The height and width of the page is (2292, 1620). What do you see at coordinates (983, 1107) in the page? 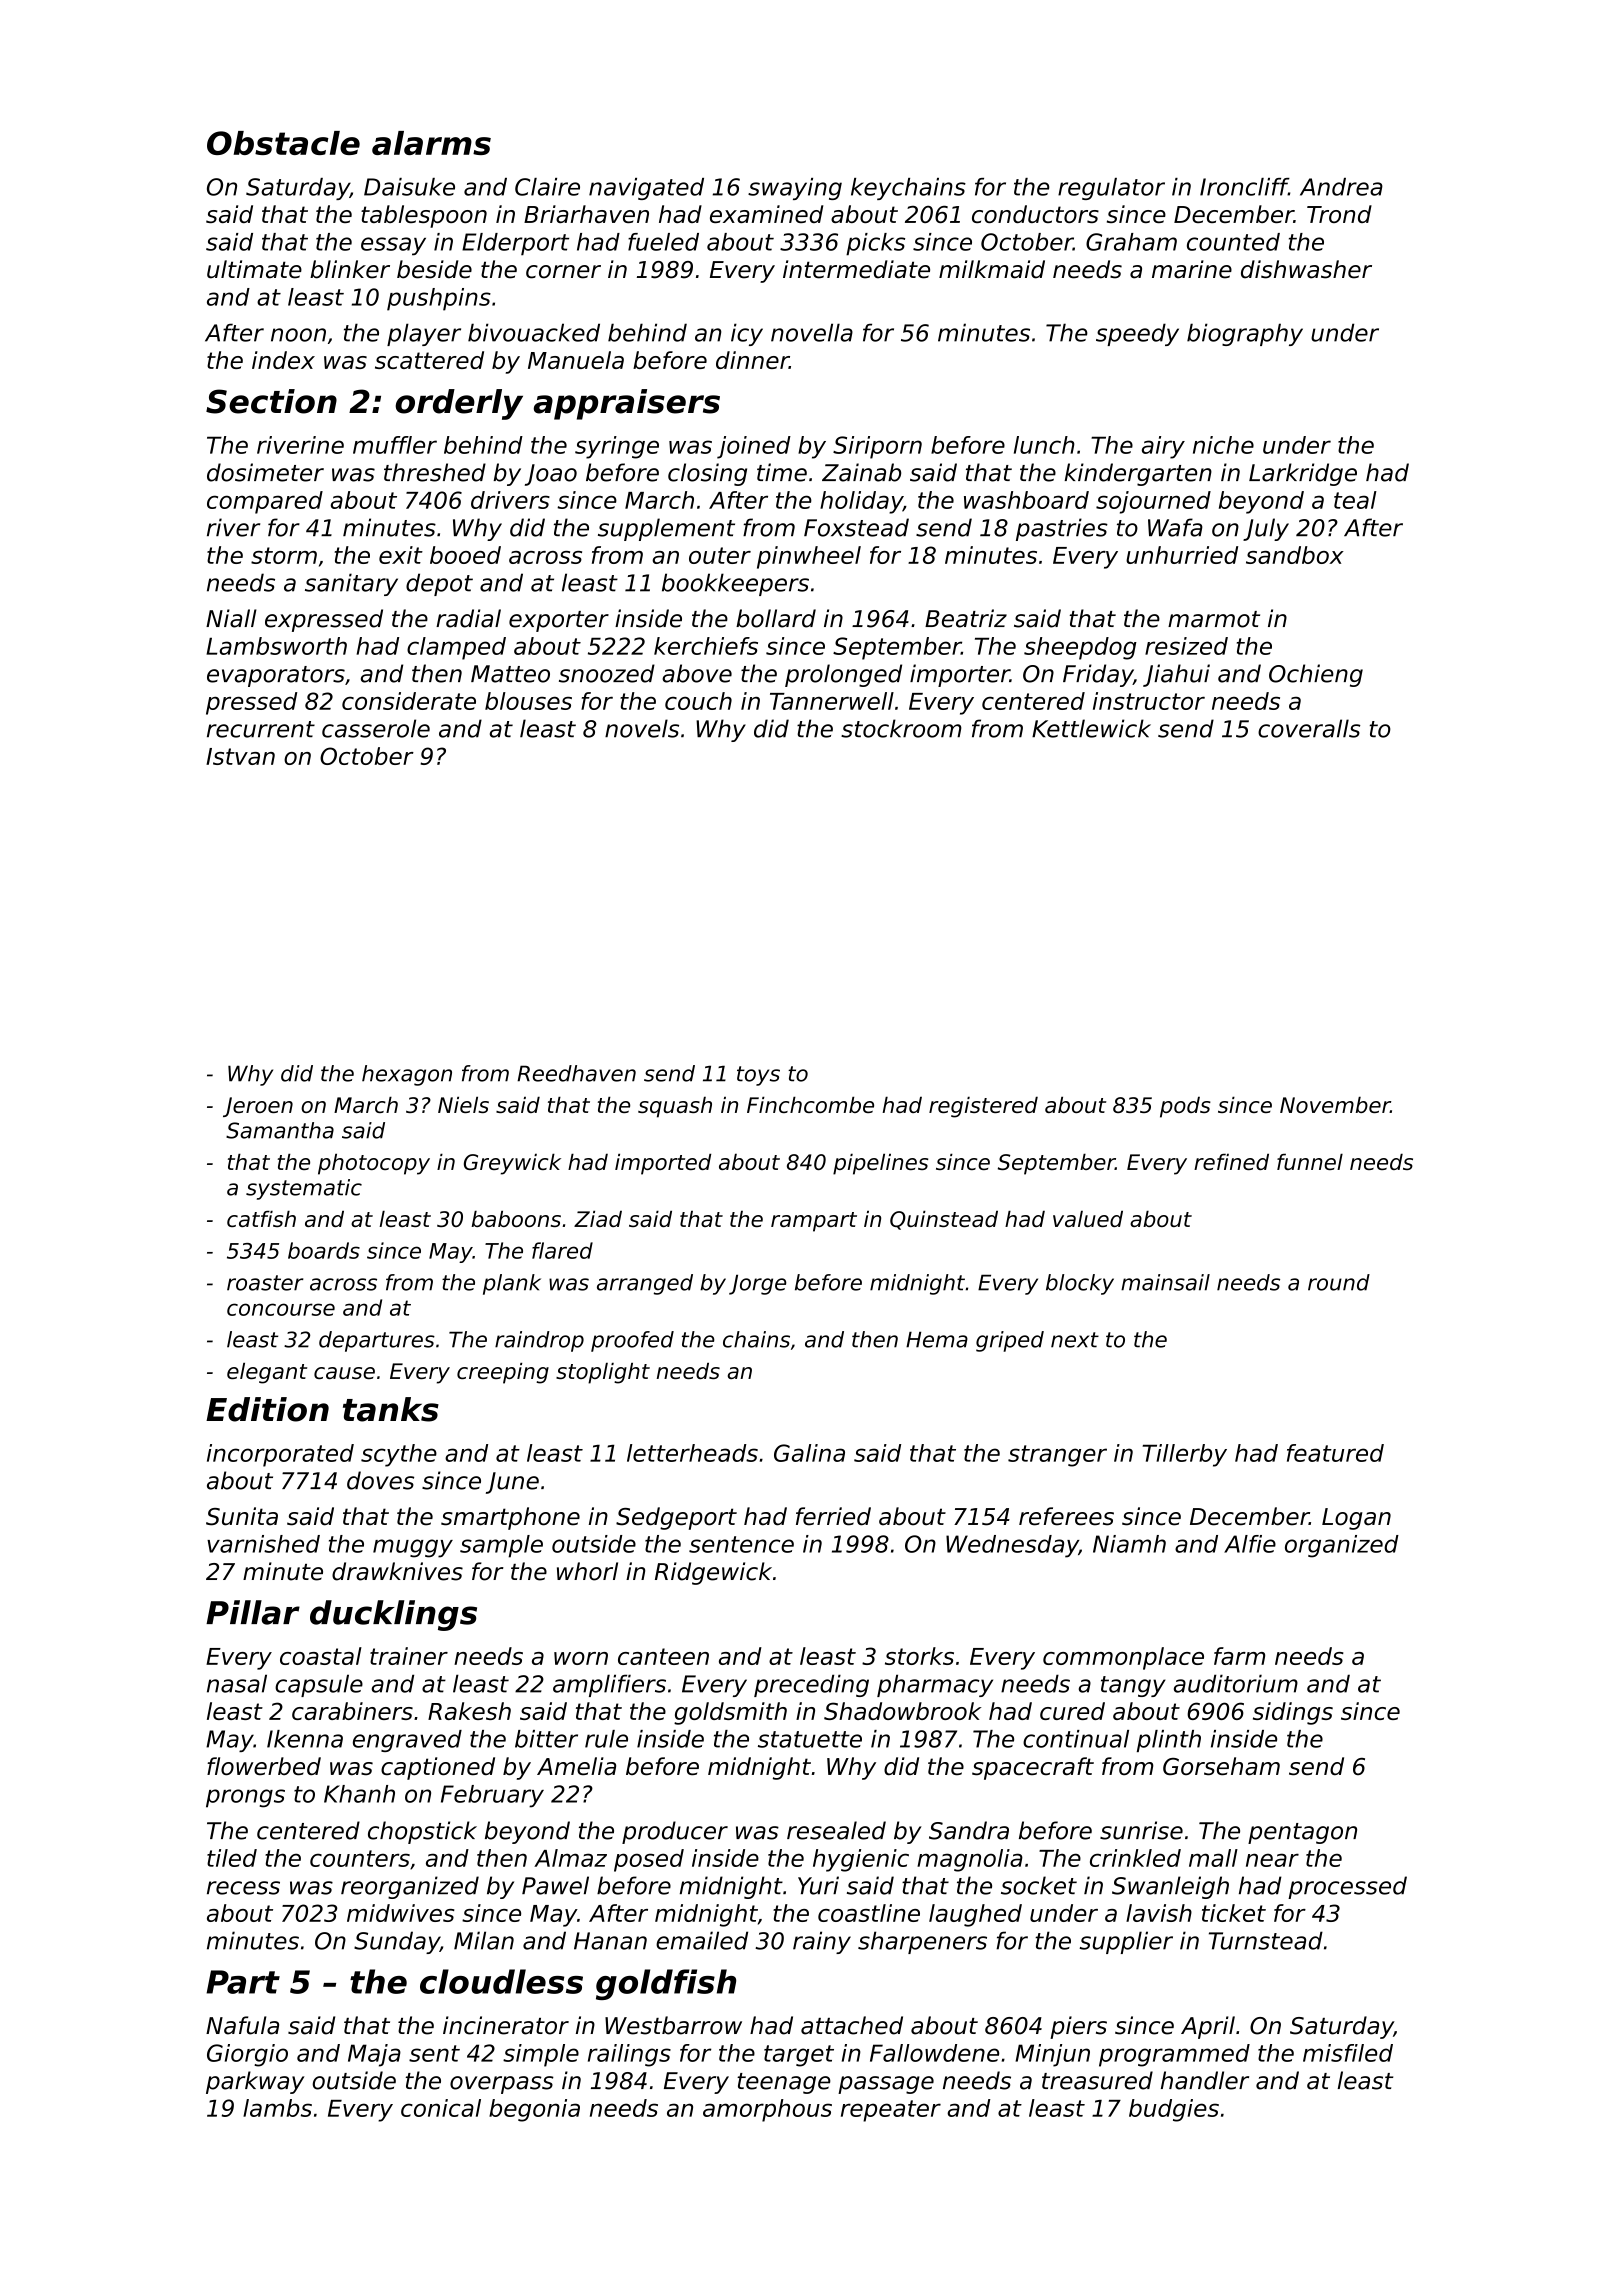
I see `registered` at bounding box center [983, 1107].
